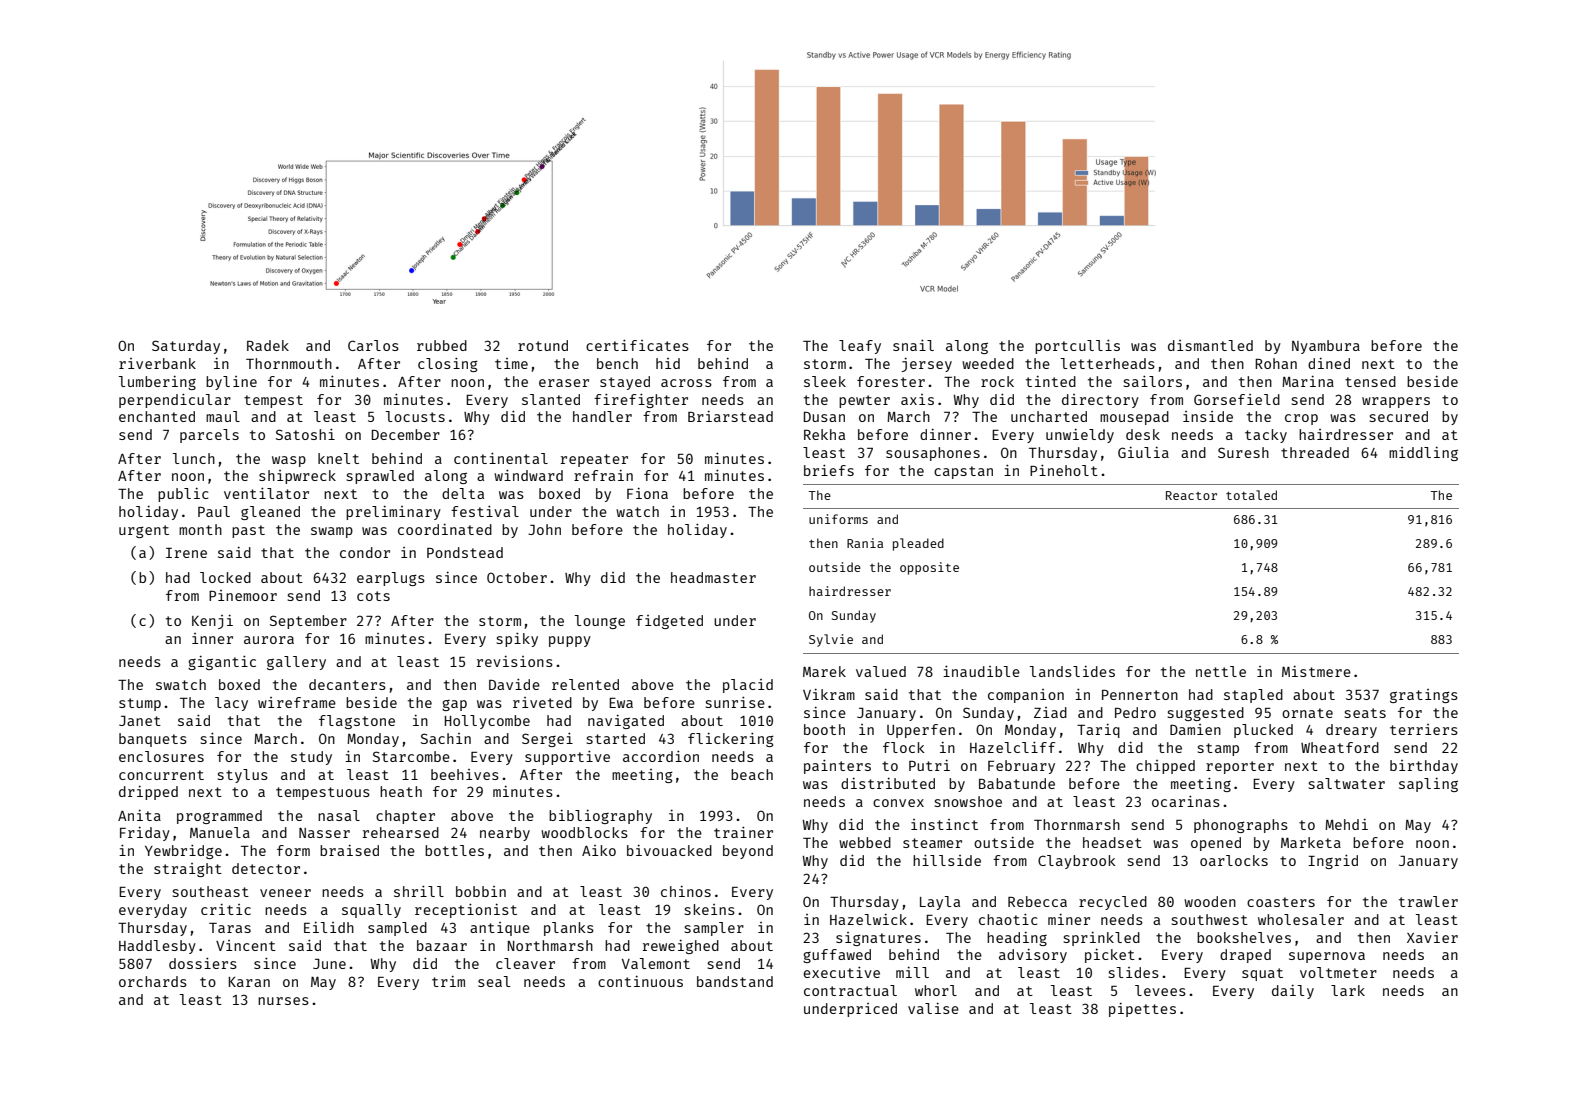  Describe the element at coordinates (932, 843) in the screenshot. I see `steamer` at that location.
